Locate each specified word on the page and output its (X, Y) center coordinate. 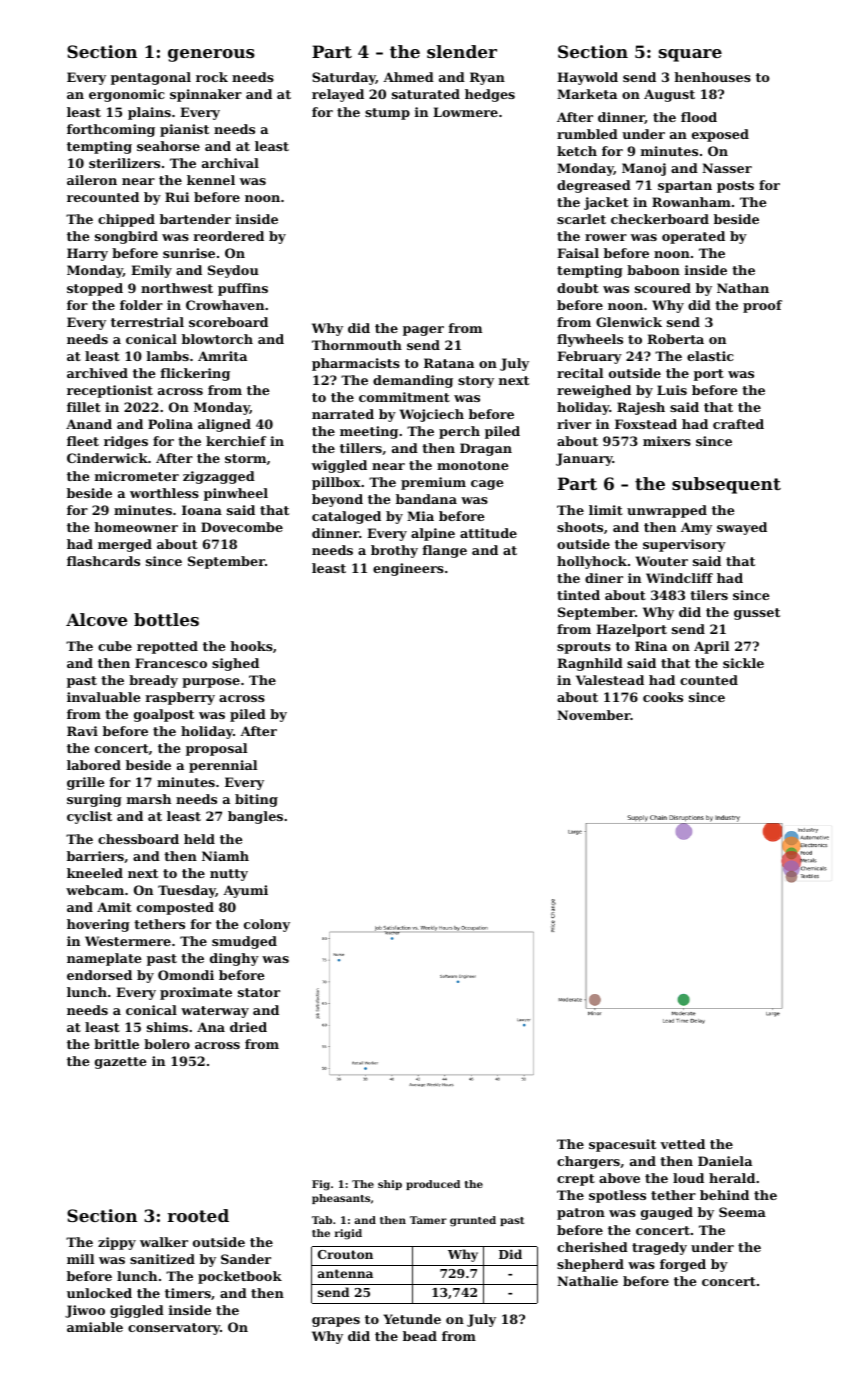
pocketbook (240, 1277)
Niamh (225, 856)
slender (462, 51)
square (690, 55)
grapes (336, 1322)
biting (256, 800)
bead (420, 1336)
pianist (184, 130)
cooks (663, 697)
